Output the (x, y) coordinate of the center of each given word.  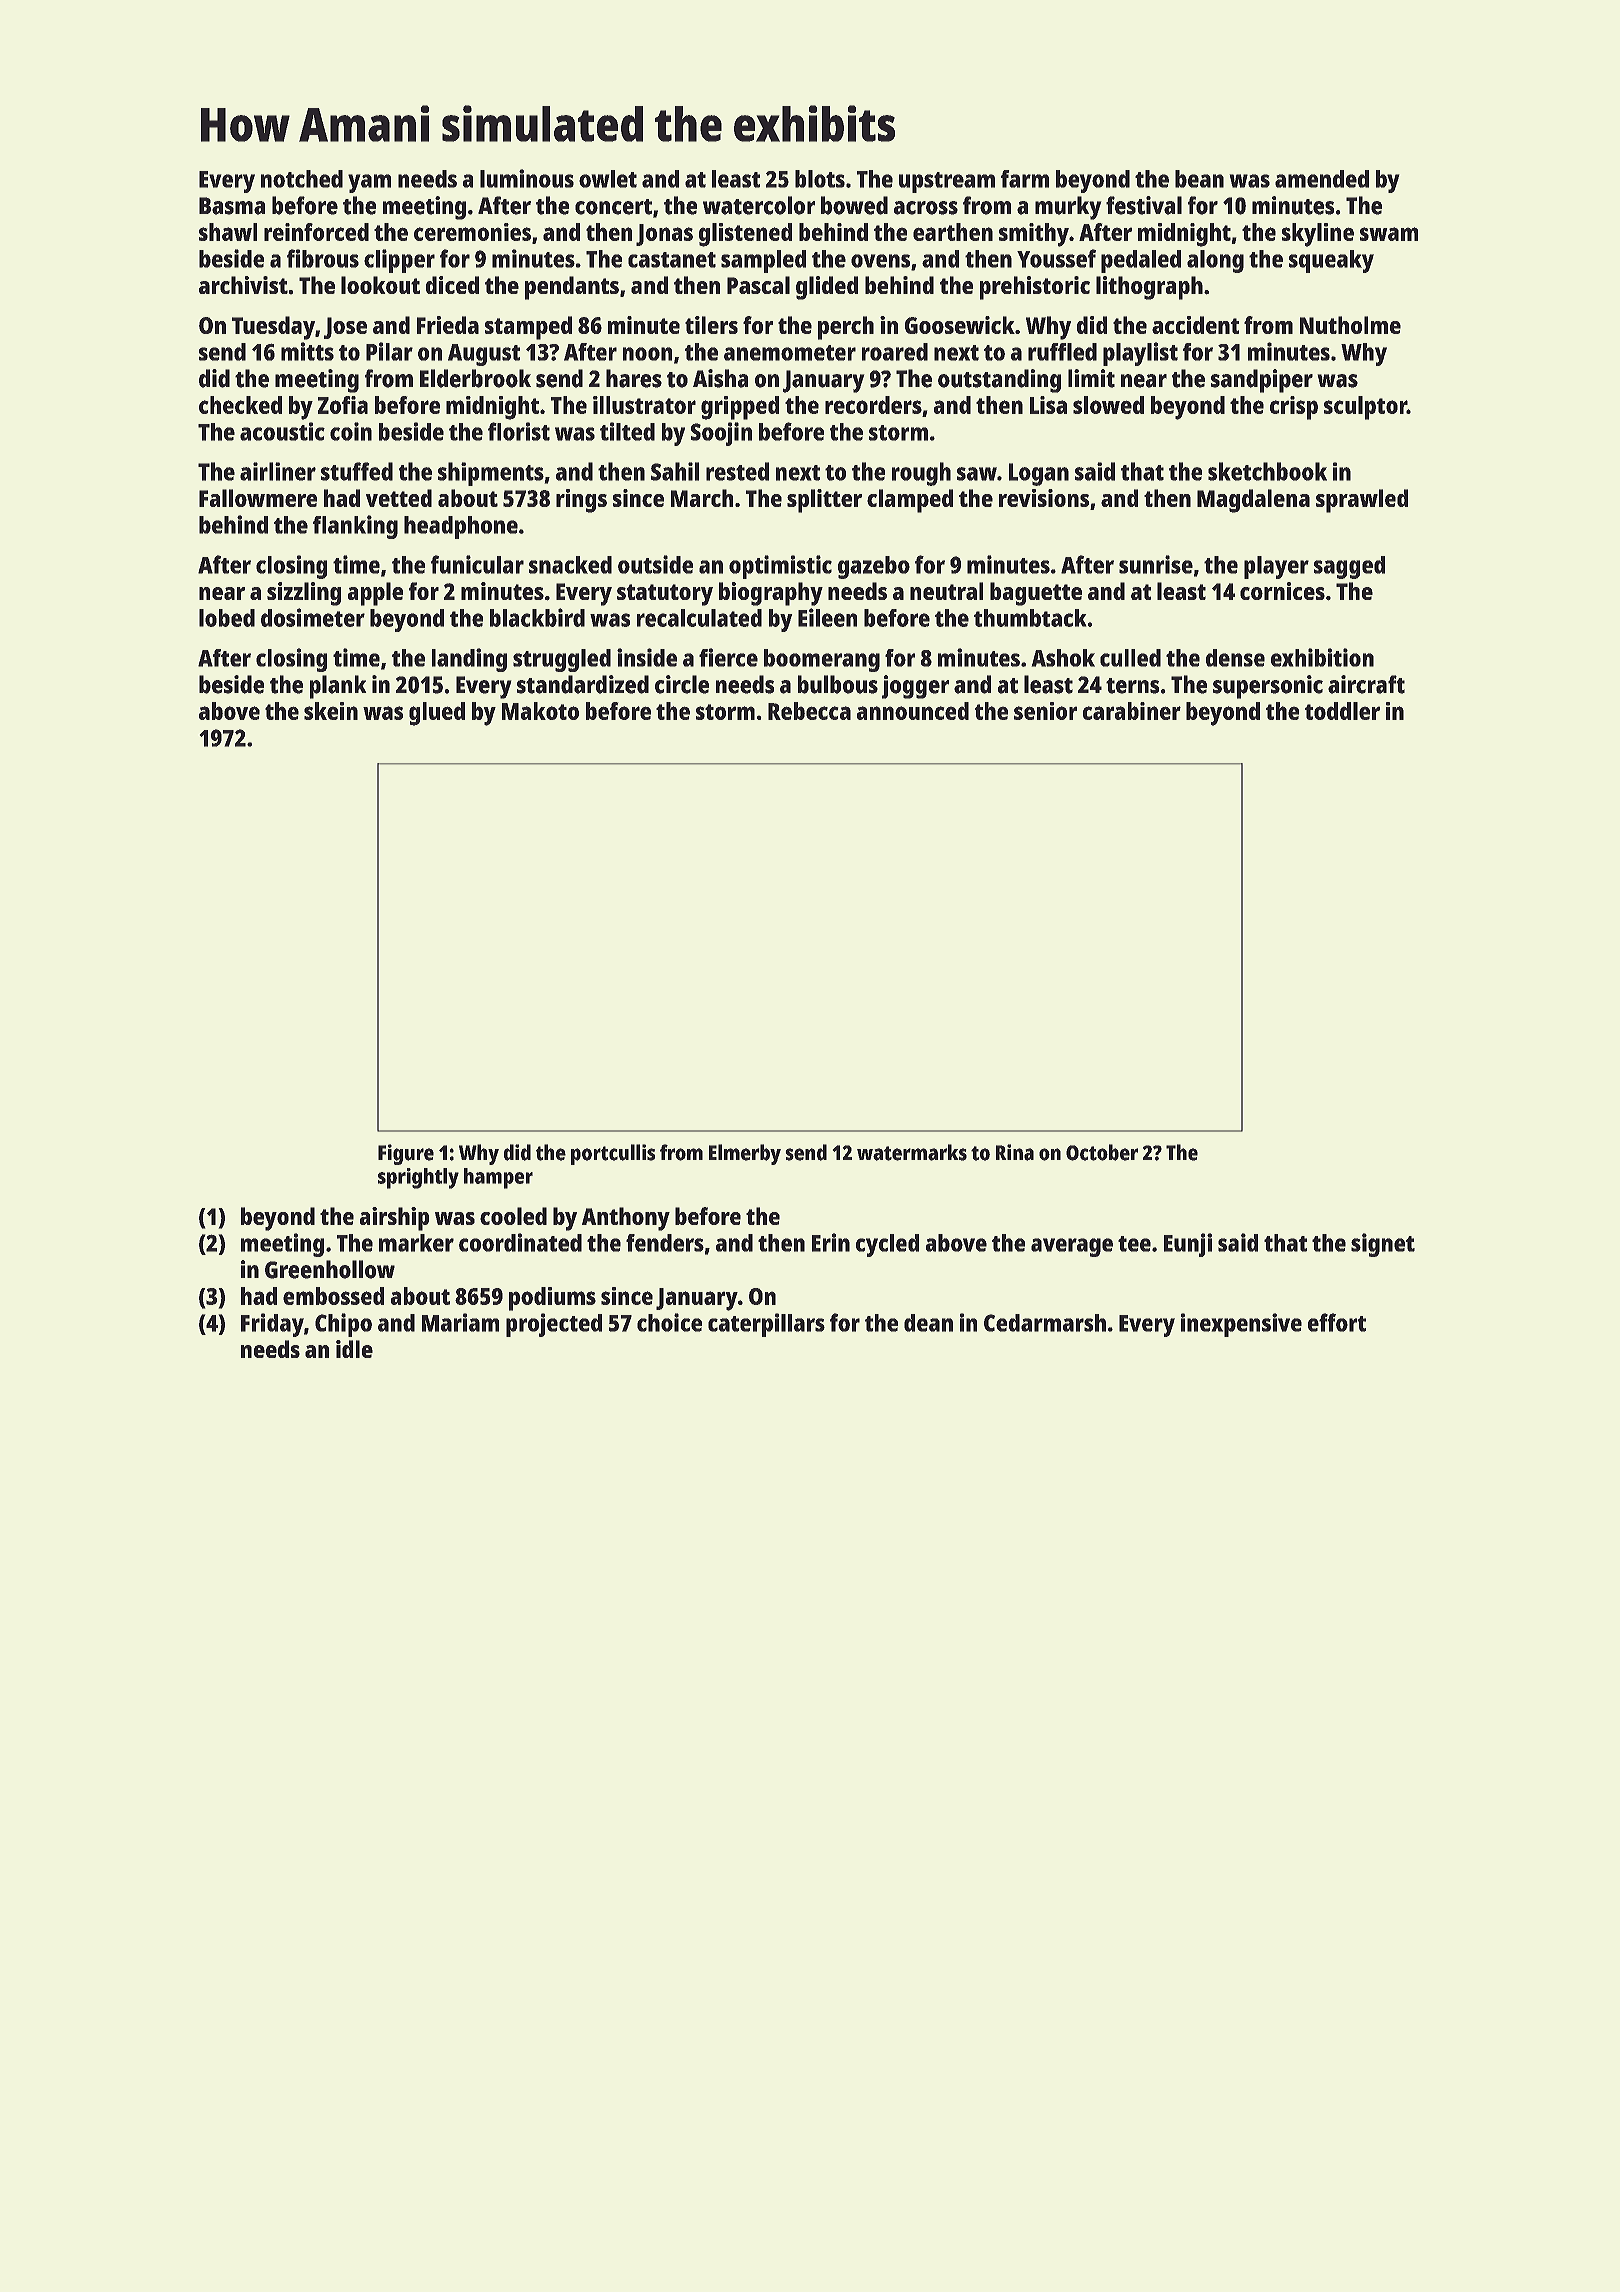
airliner (278, 471)
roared (895, 352)
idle (354, 1349)
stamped (528, 328)
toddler (1342, 711)
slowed (1108, 405)
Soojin (721, 434)
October (1102, 1152)
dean (928, 1323)
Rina (1015, 1152)
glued (437, 714)
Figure (406, 1154)
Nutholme (1350, 325)
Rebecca (809, 711)
